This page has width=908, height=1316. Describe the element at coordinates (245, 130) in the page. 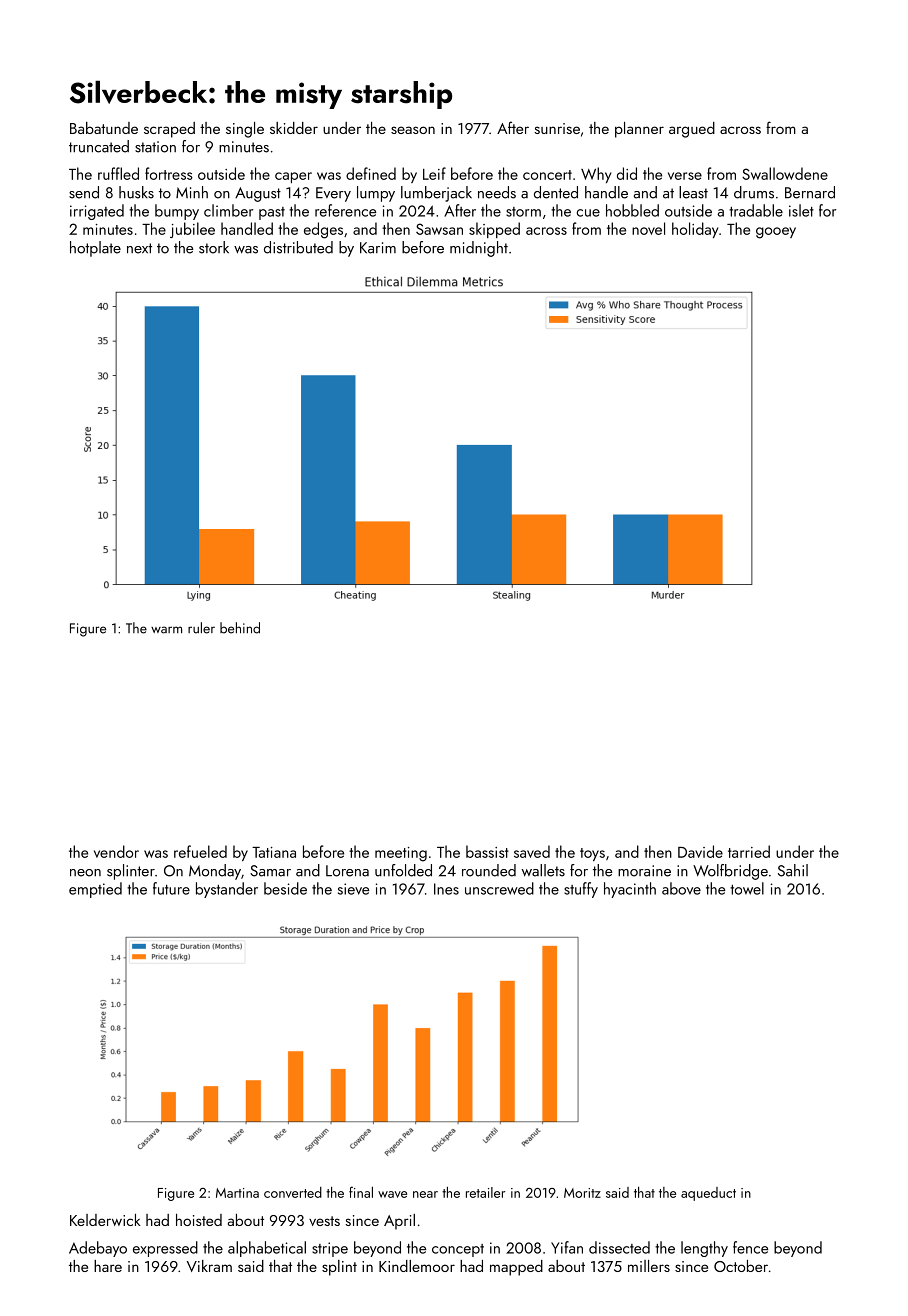

I see `single` at that location.
